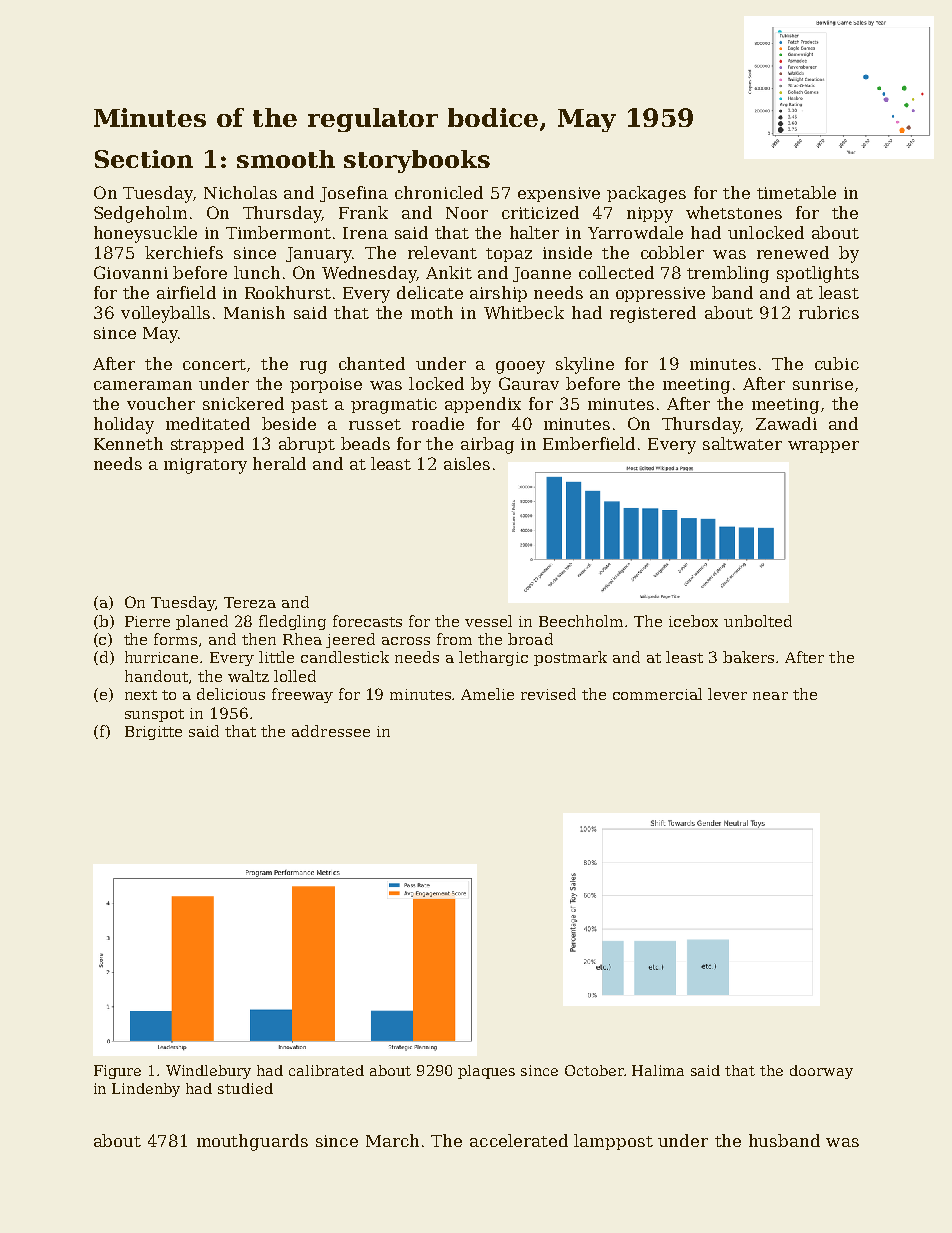 The height and width of the image is (1233, 952). Describe the element at coordinates (144, 159) in the image. I see `Section` at that location.
